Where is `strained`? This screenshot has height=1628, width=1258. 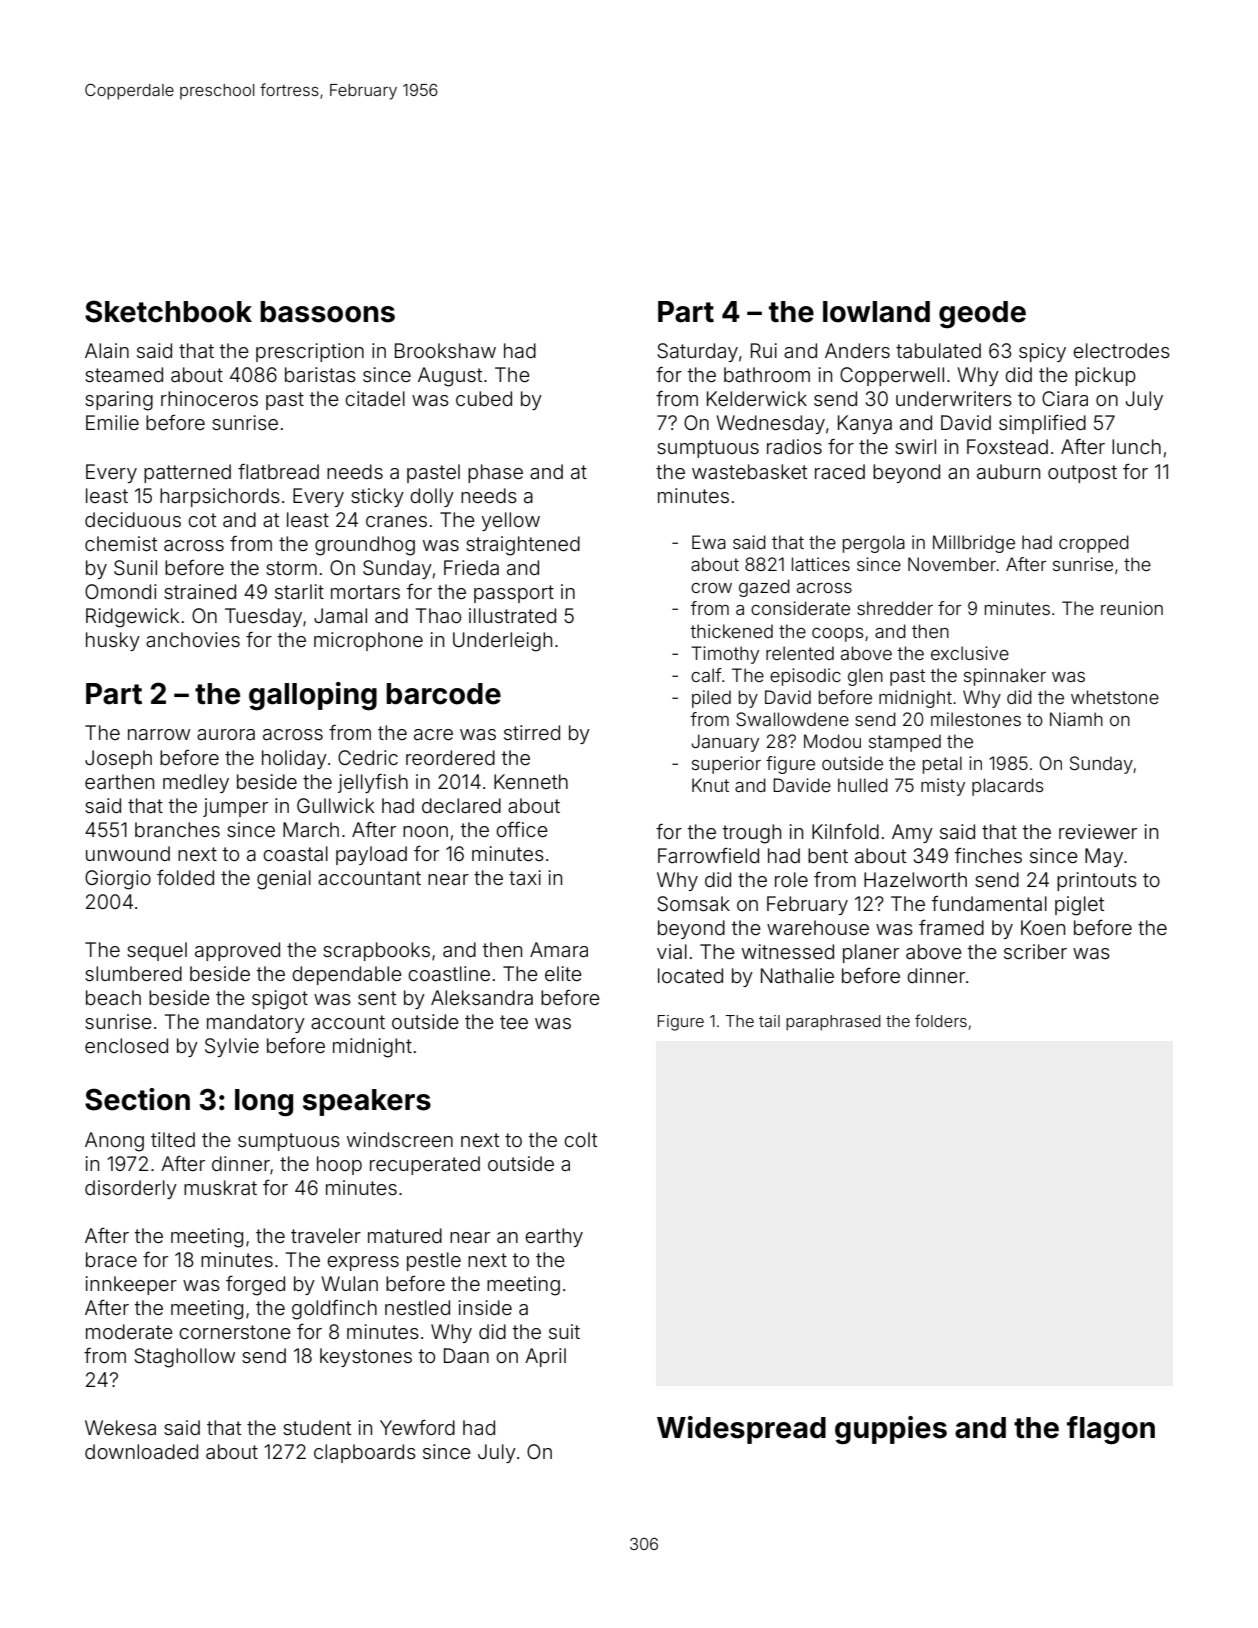
strained is located at coordinates (200, 591).
